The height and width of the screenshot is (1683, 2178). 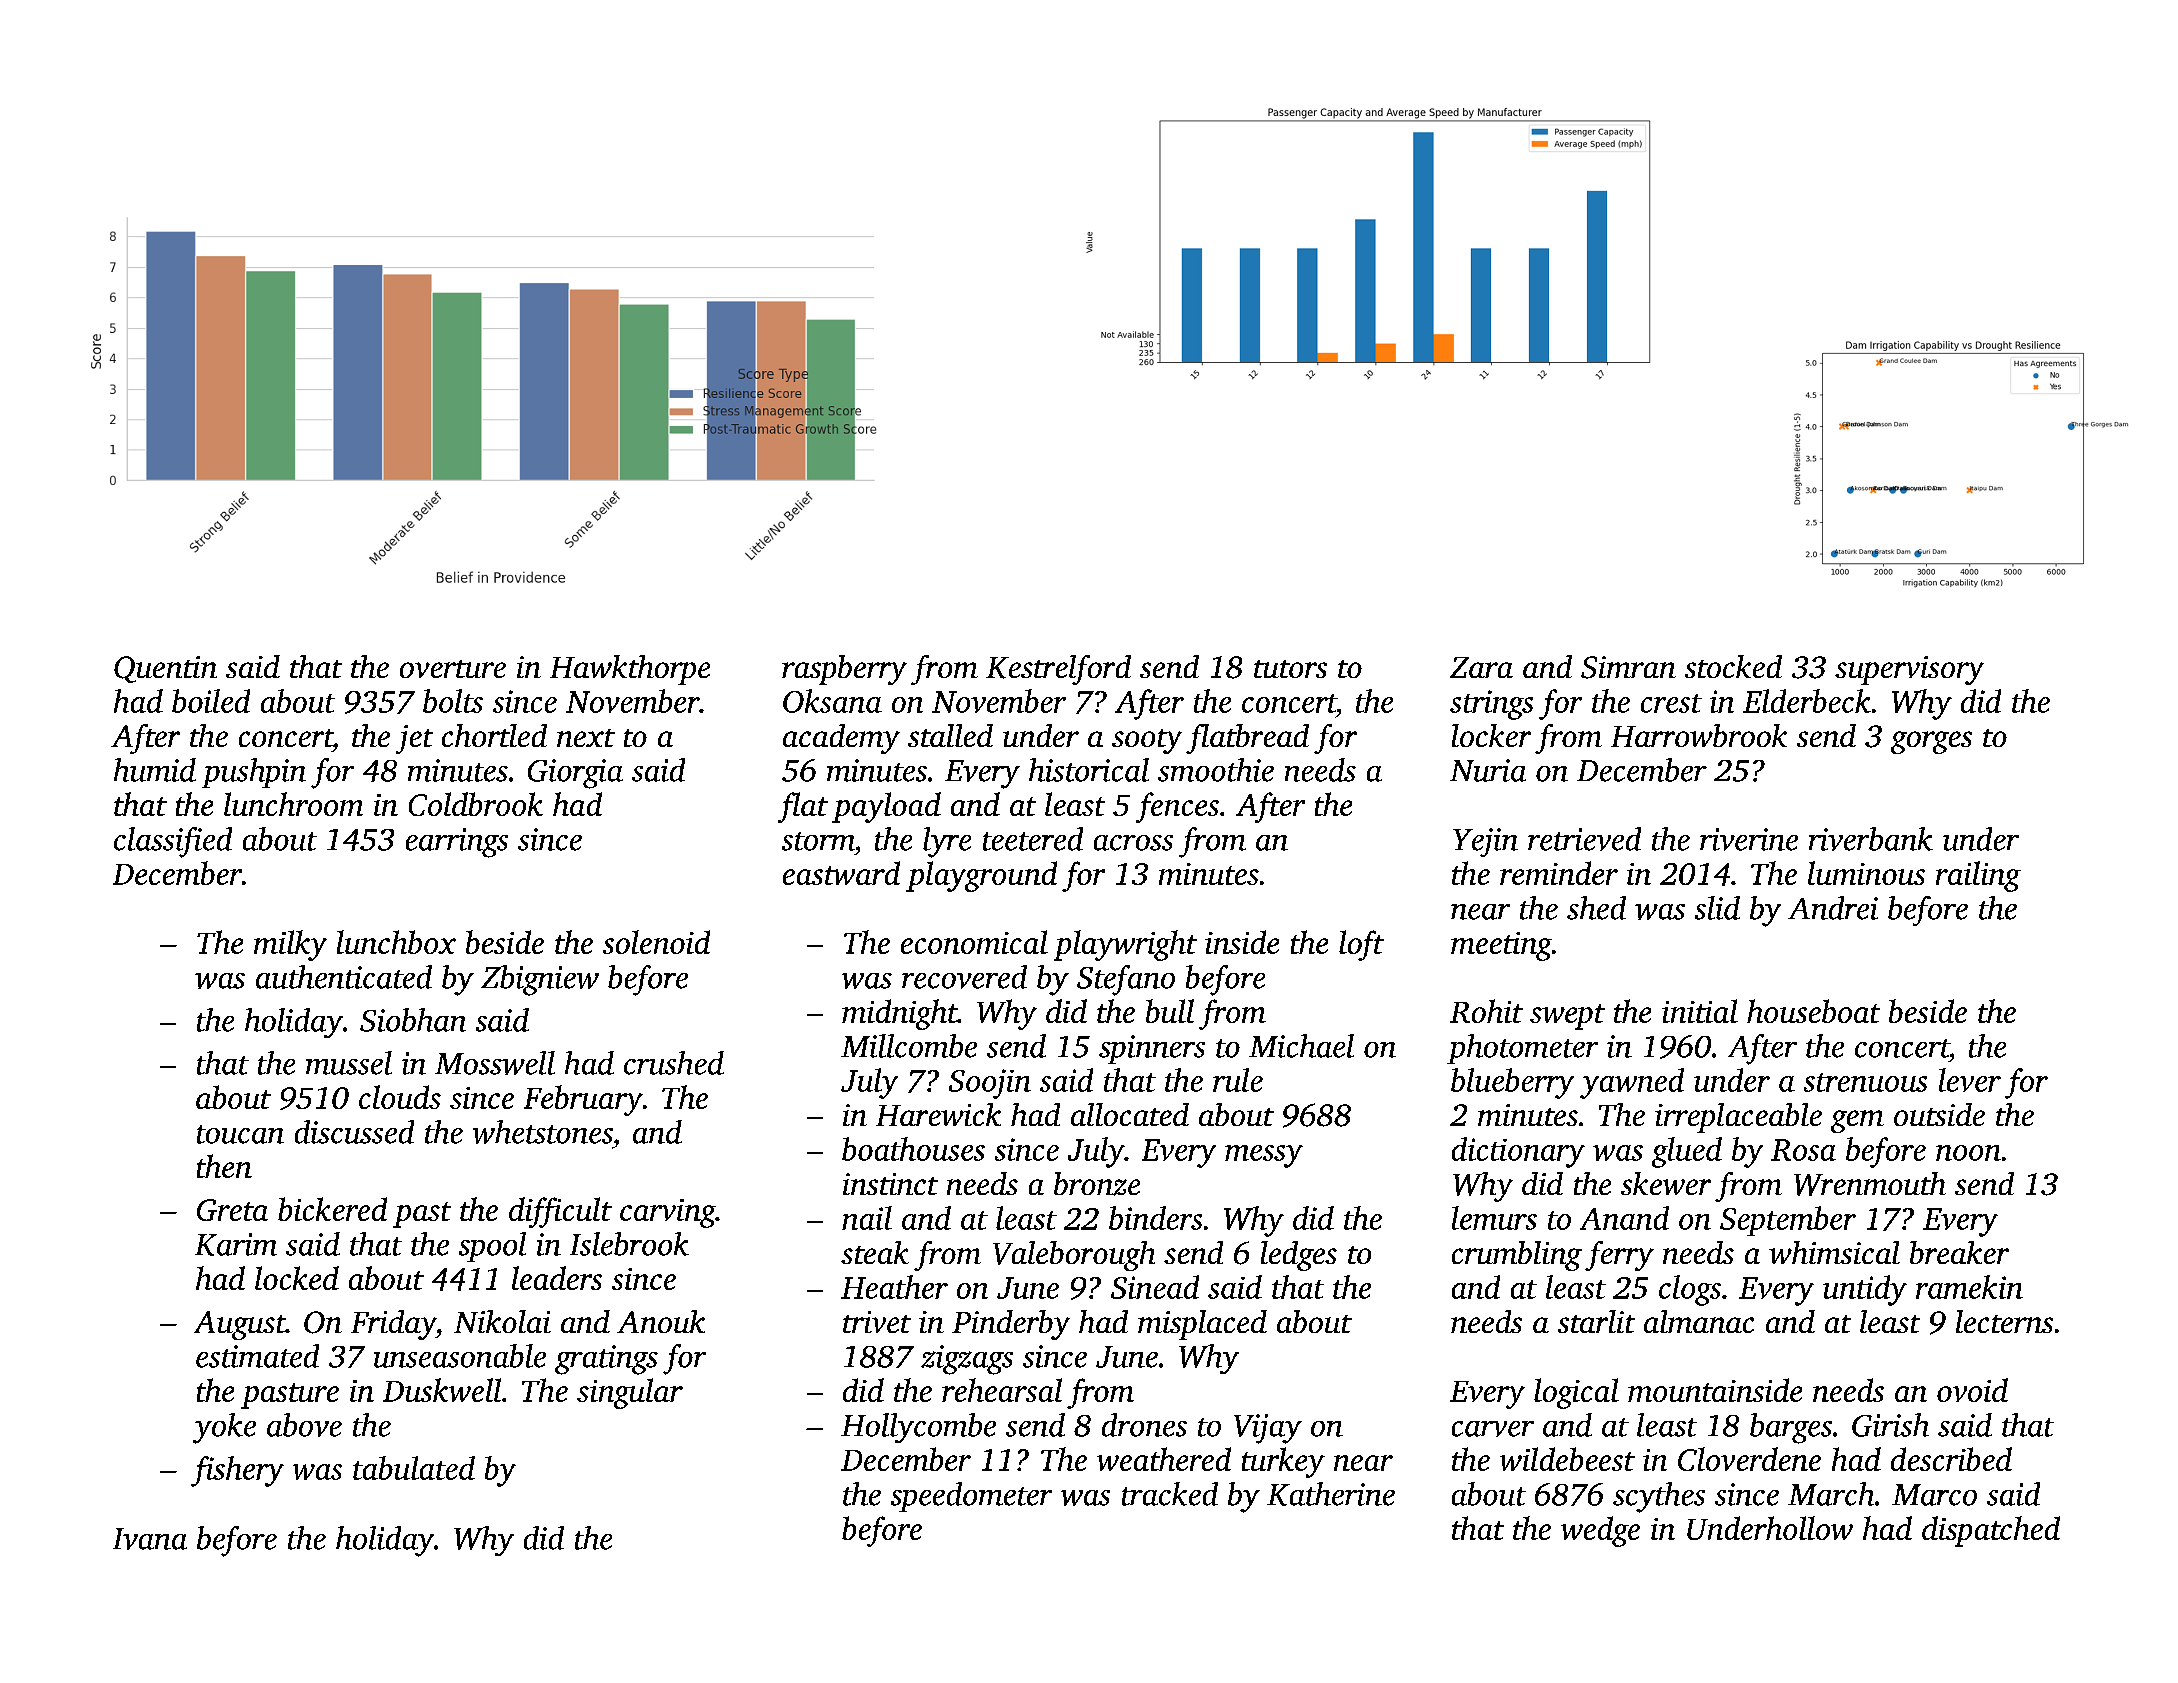 What do you see at coordinates (540, 980) in the screenshot?
I see `Zbigniew` at bounding box center [540, 980].
